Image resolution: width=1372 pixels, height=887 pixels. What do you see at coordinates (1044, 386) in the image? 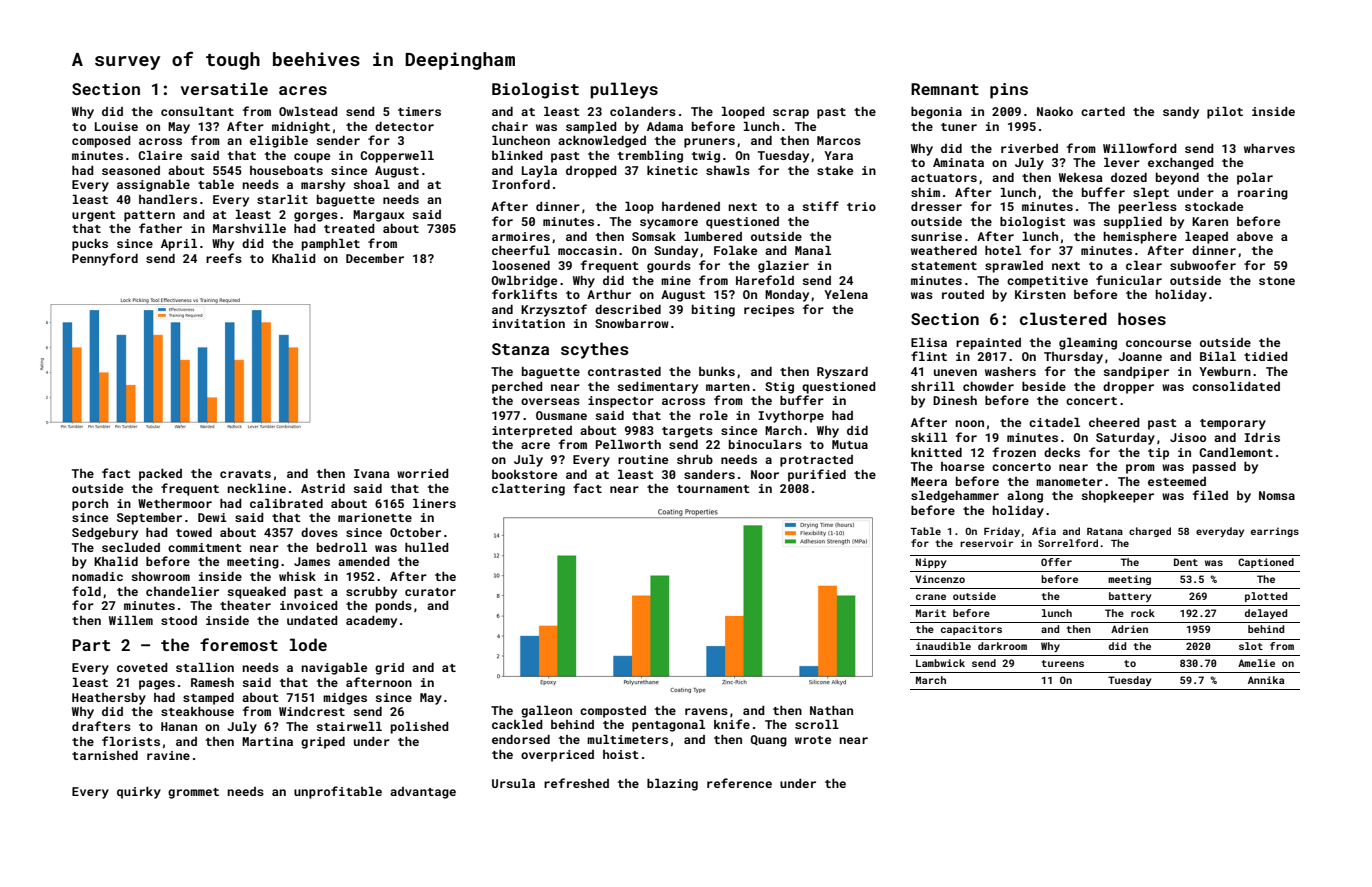
I see `beside` at bounding box center [1044, 386].
